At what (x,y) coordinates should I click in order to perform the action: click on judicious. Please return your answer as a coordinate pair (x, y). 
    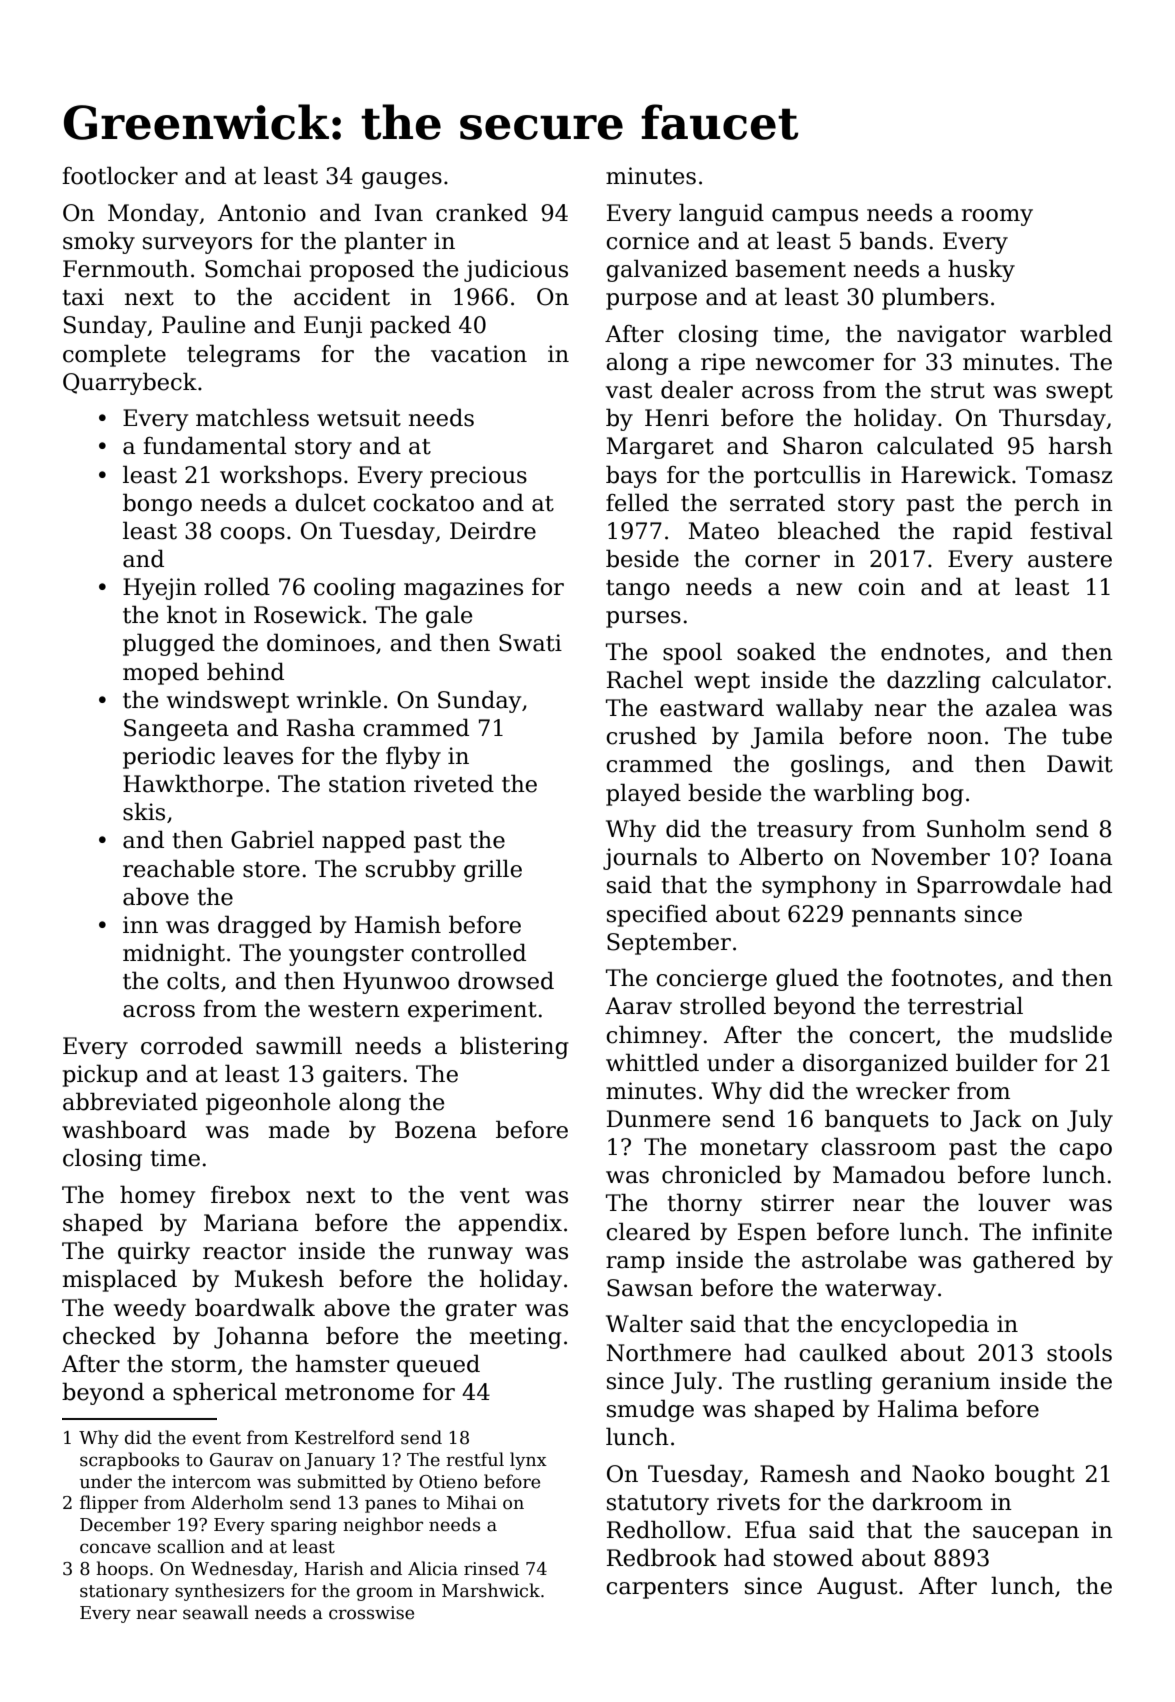
    Looking at the image, I should click on (516, 270).
